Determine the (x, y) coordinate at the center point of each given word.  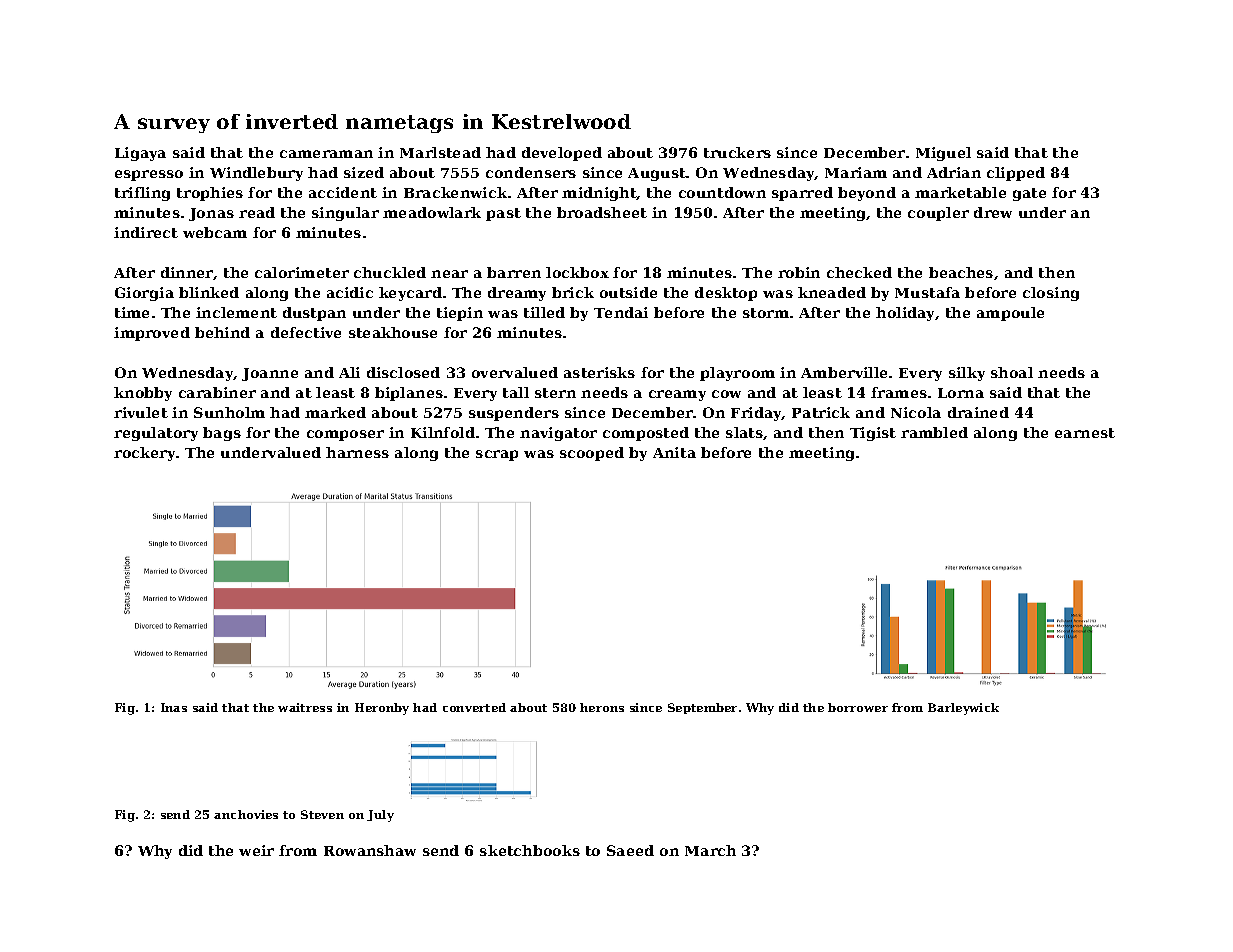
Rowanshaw (370, 850)
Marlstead (440, 152)
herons (602, 707)
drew (993, 212)
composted (646, 434)
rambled (934, 432)
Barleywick (963, 709)
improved (152, 334)
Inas (174, 707)
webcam (215, 232)
